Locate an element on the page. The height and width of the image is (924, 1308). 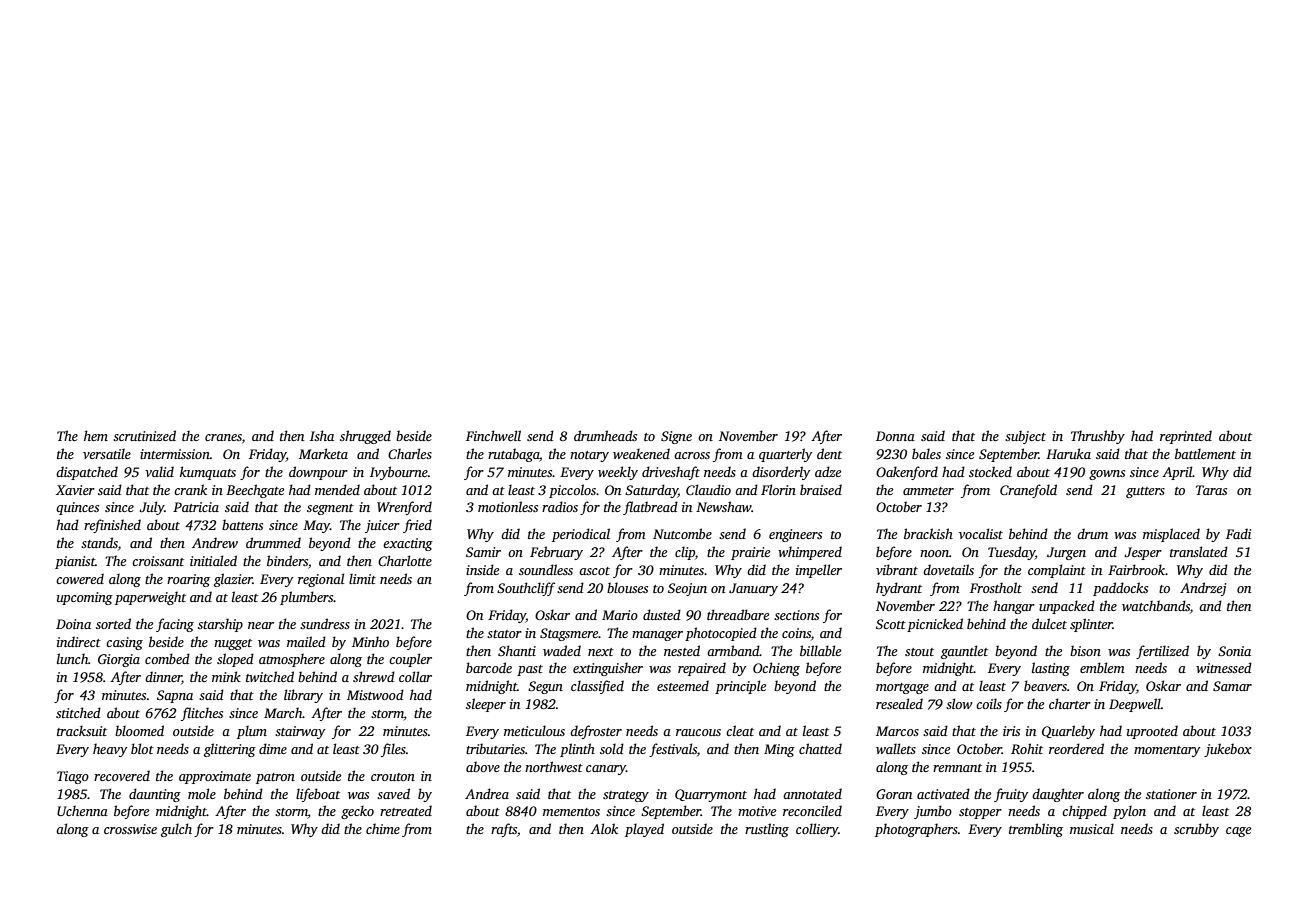
chatted is located at coordinates (820, 748).
